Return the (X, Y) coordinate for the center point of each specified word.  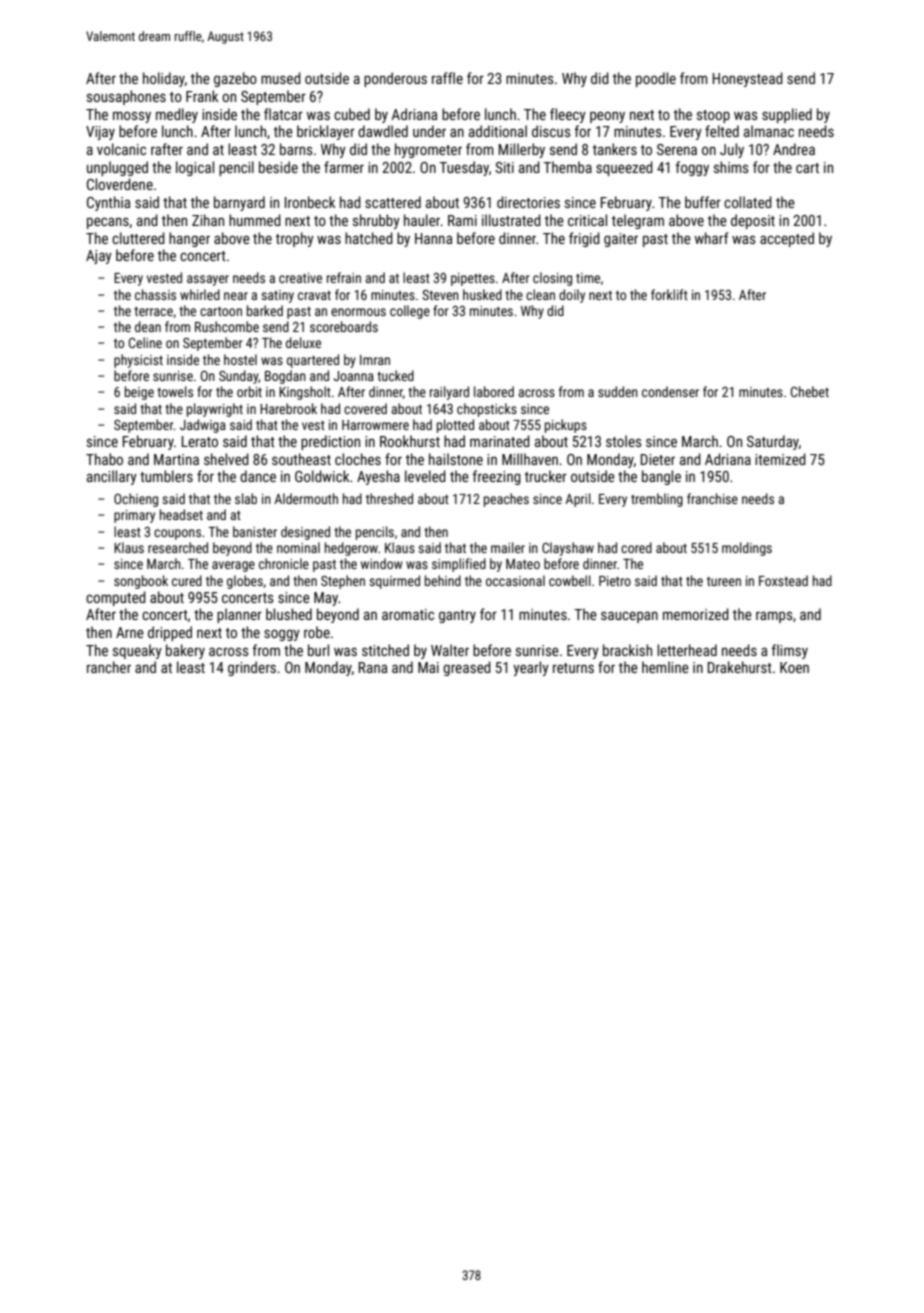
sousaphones (126, 97)
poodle (656, 79)
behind (443, 580)
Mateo (523, 564)
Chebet (810, 391)
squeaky (137, 651)
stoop (713, 116)
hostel (240, 359)
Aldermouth (306, 498)
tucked (395, 375)
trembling (657, 500)
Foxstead (783, 580)
